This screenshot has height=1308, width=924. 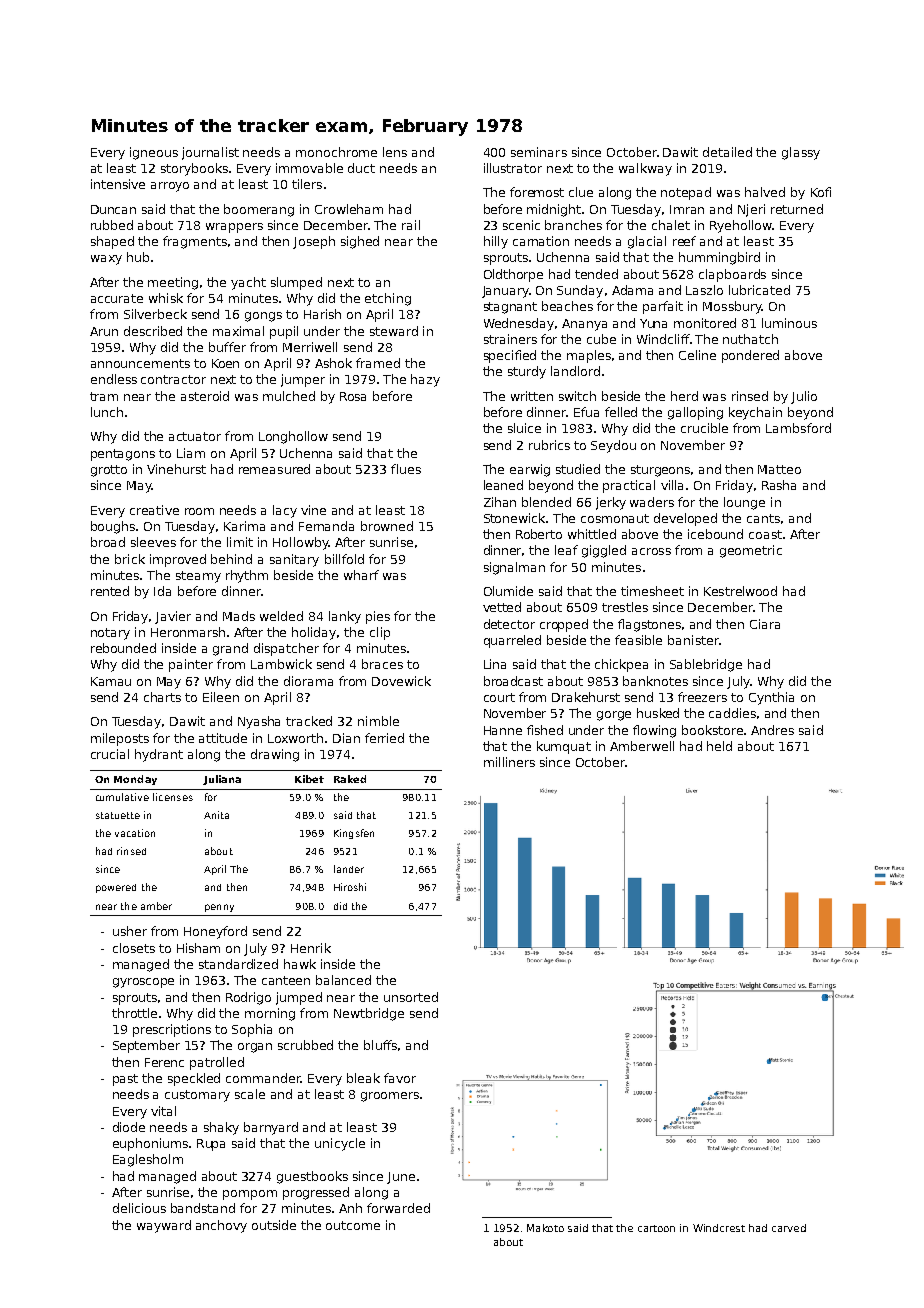 What do you see at coordinates (411, 997) in the screenshot?
I see `unsorted` at bounding box center [411, 997].
